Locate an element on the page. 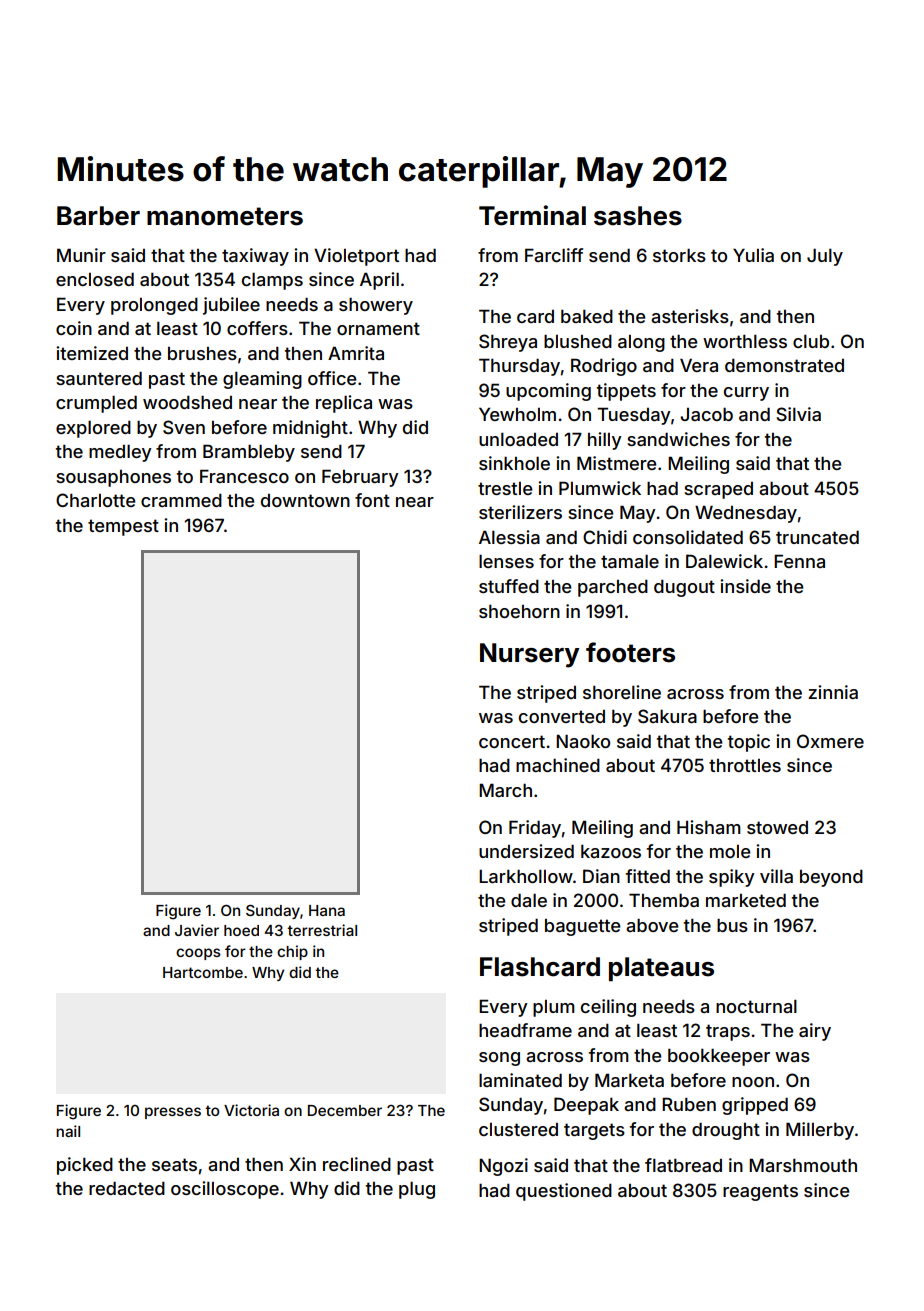 The height and width of the page is (1311, 924). converted is located at coordinates (562, 716).
